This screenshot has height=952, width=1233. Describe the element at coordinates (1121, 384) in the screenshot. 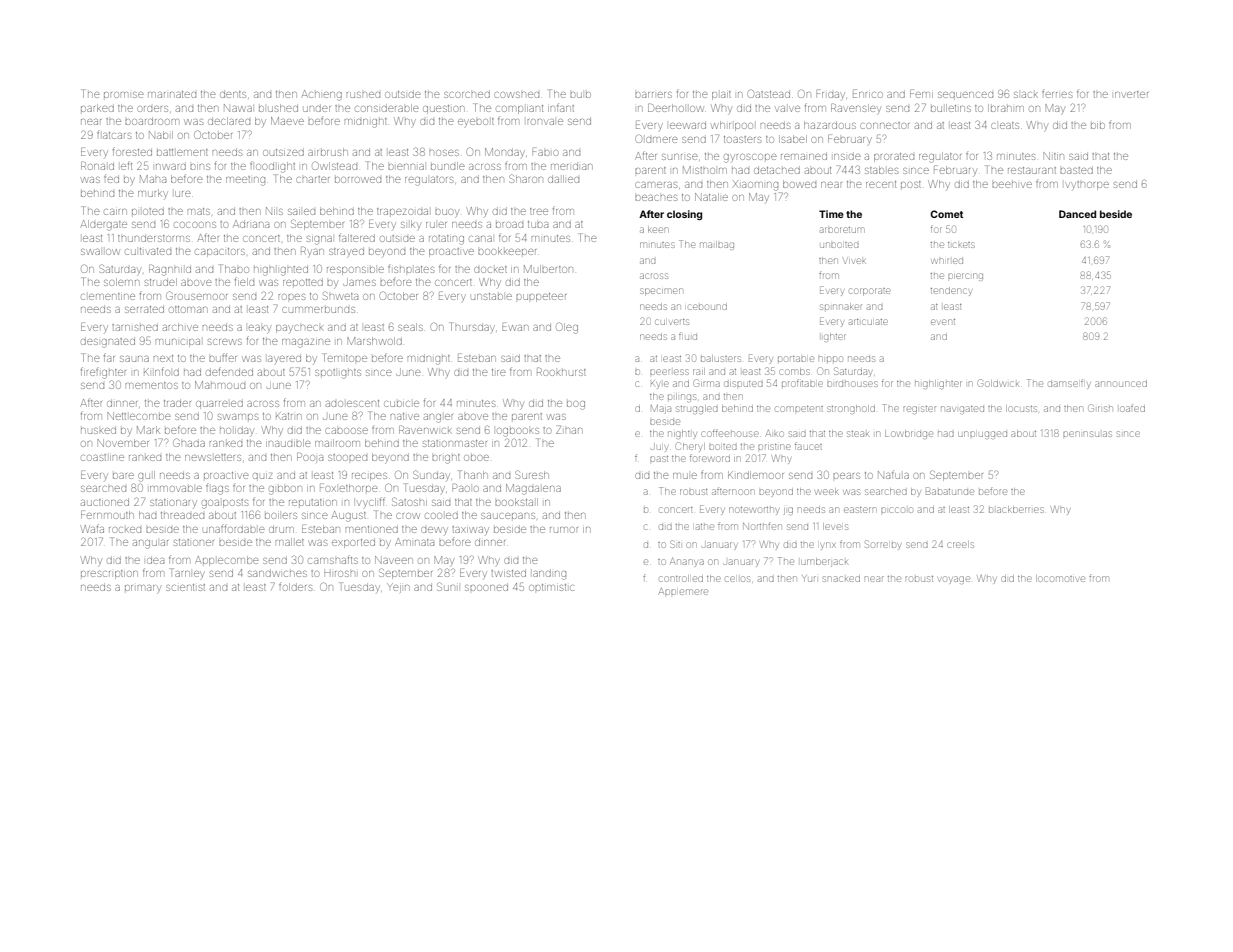

I see `announced` at that location.
